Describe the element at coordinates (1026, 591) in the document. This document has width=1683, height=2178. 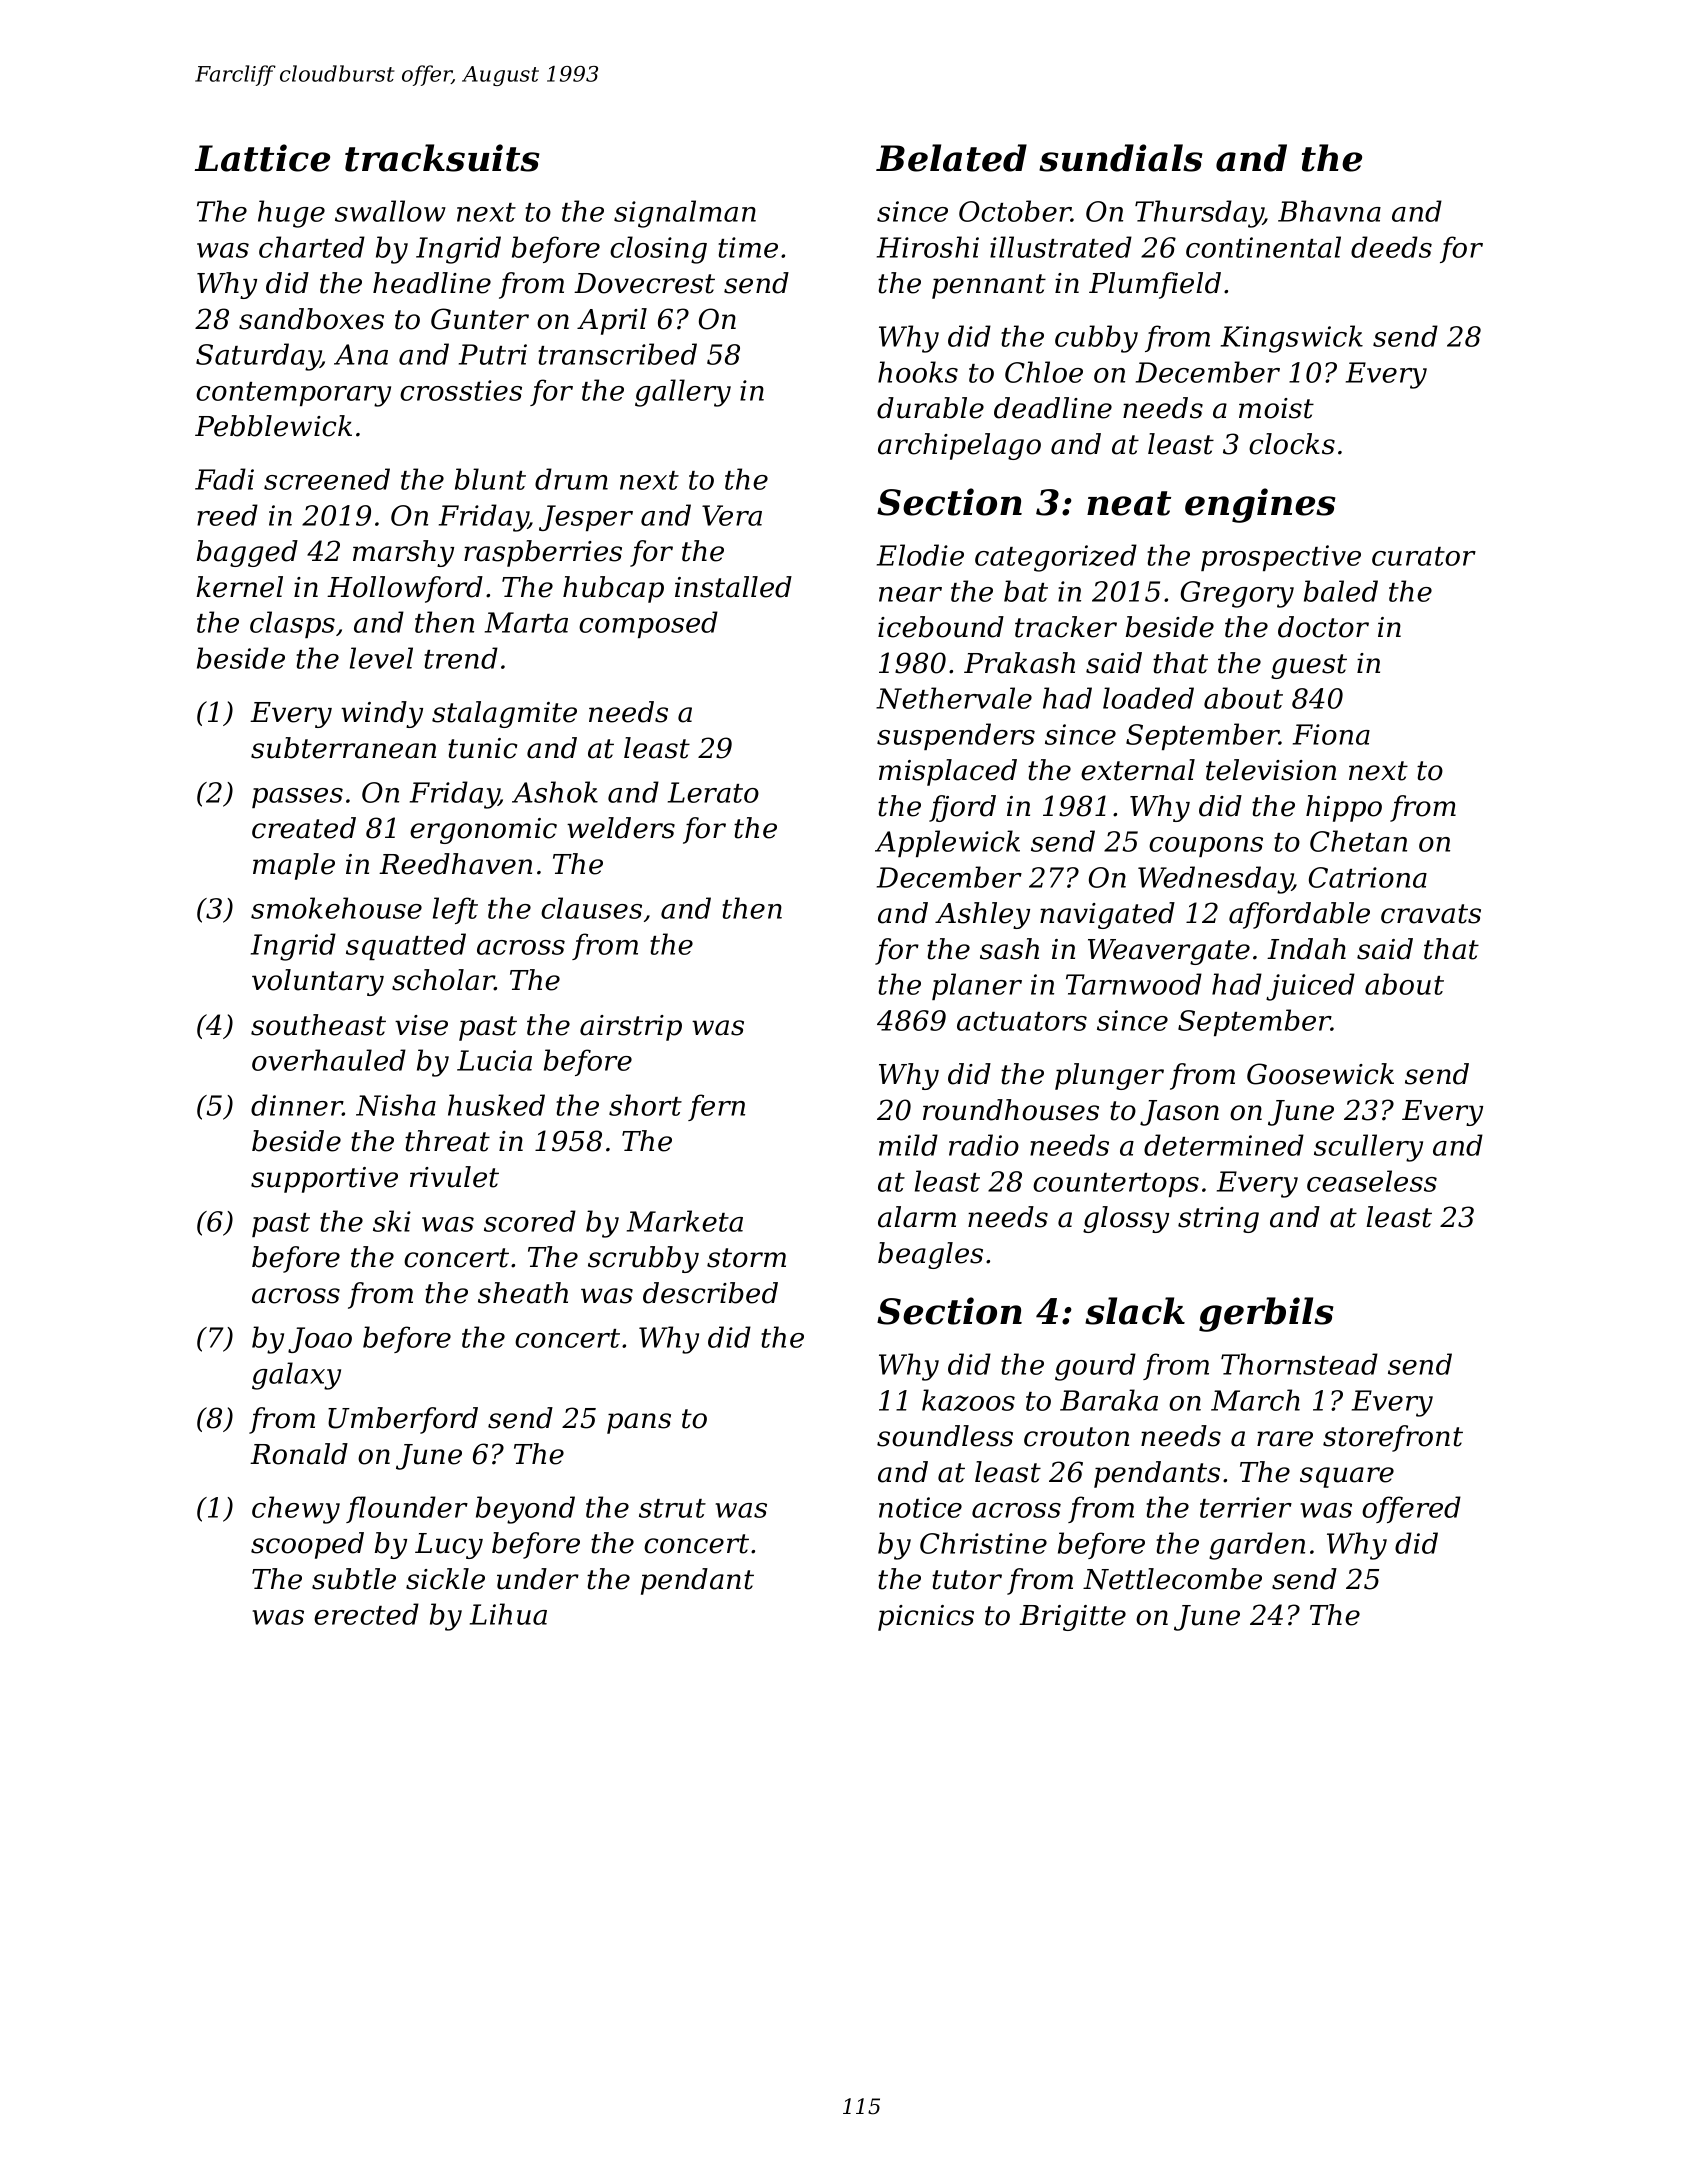
I see `bat` at that location.
